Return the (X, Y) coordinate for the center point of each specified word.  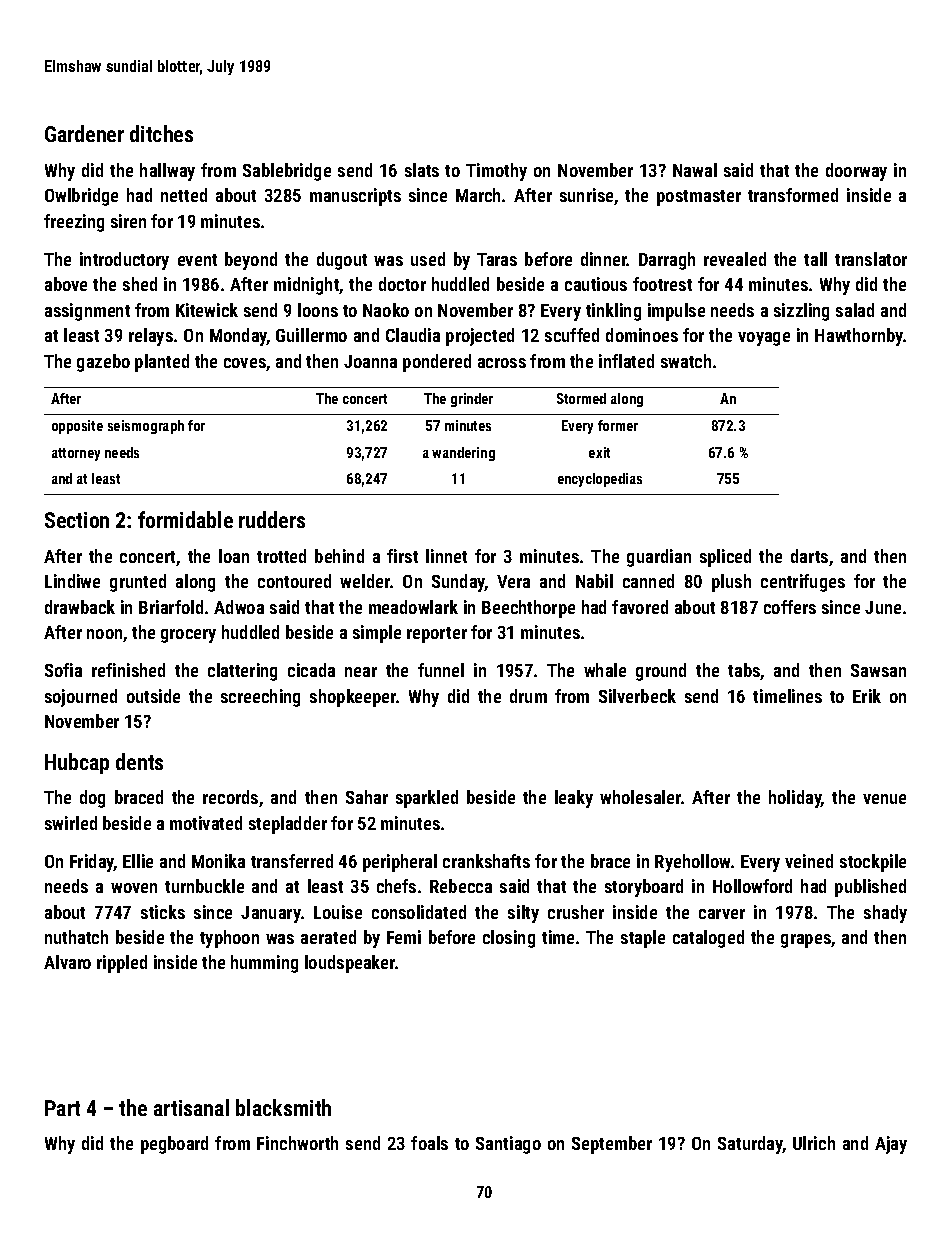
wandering (463, 454)
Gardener (84, 133)
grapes (806, 941)
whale (605, 670)
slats (422, 170)
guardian (659, 558)
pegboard (174, 1145)
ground (661, 672)
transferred (292, 861)
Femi (404, 937)
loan (234, 556)
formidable (185, 519)
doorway (856, 172)
